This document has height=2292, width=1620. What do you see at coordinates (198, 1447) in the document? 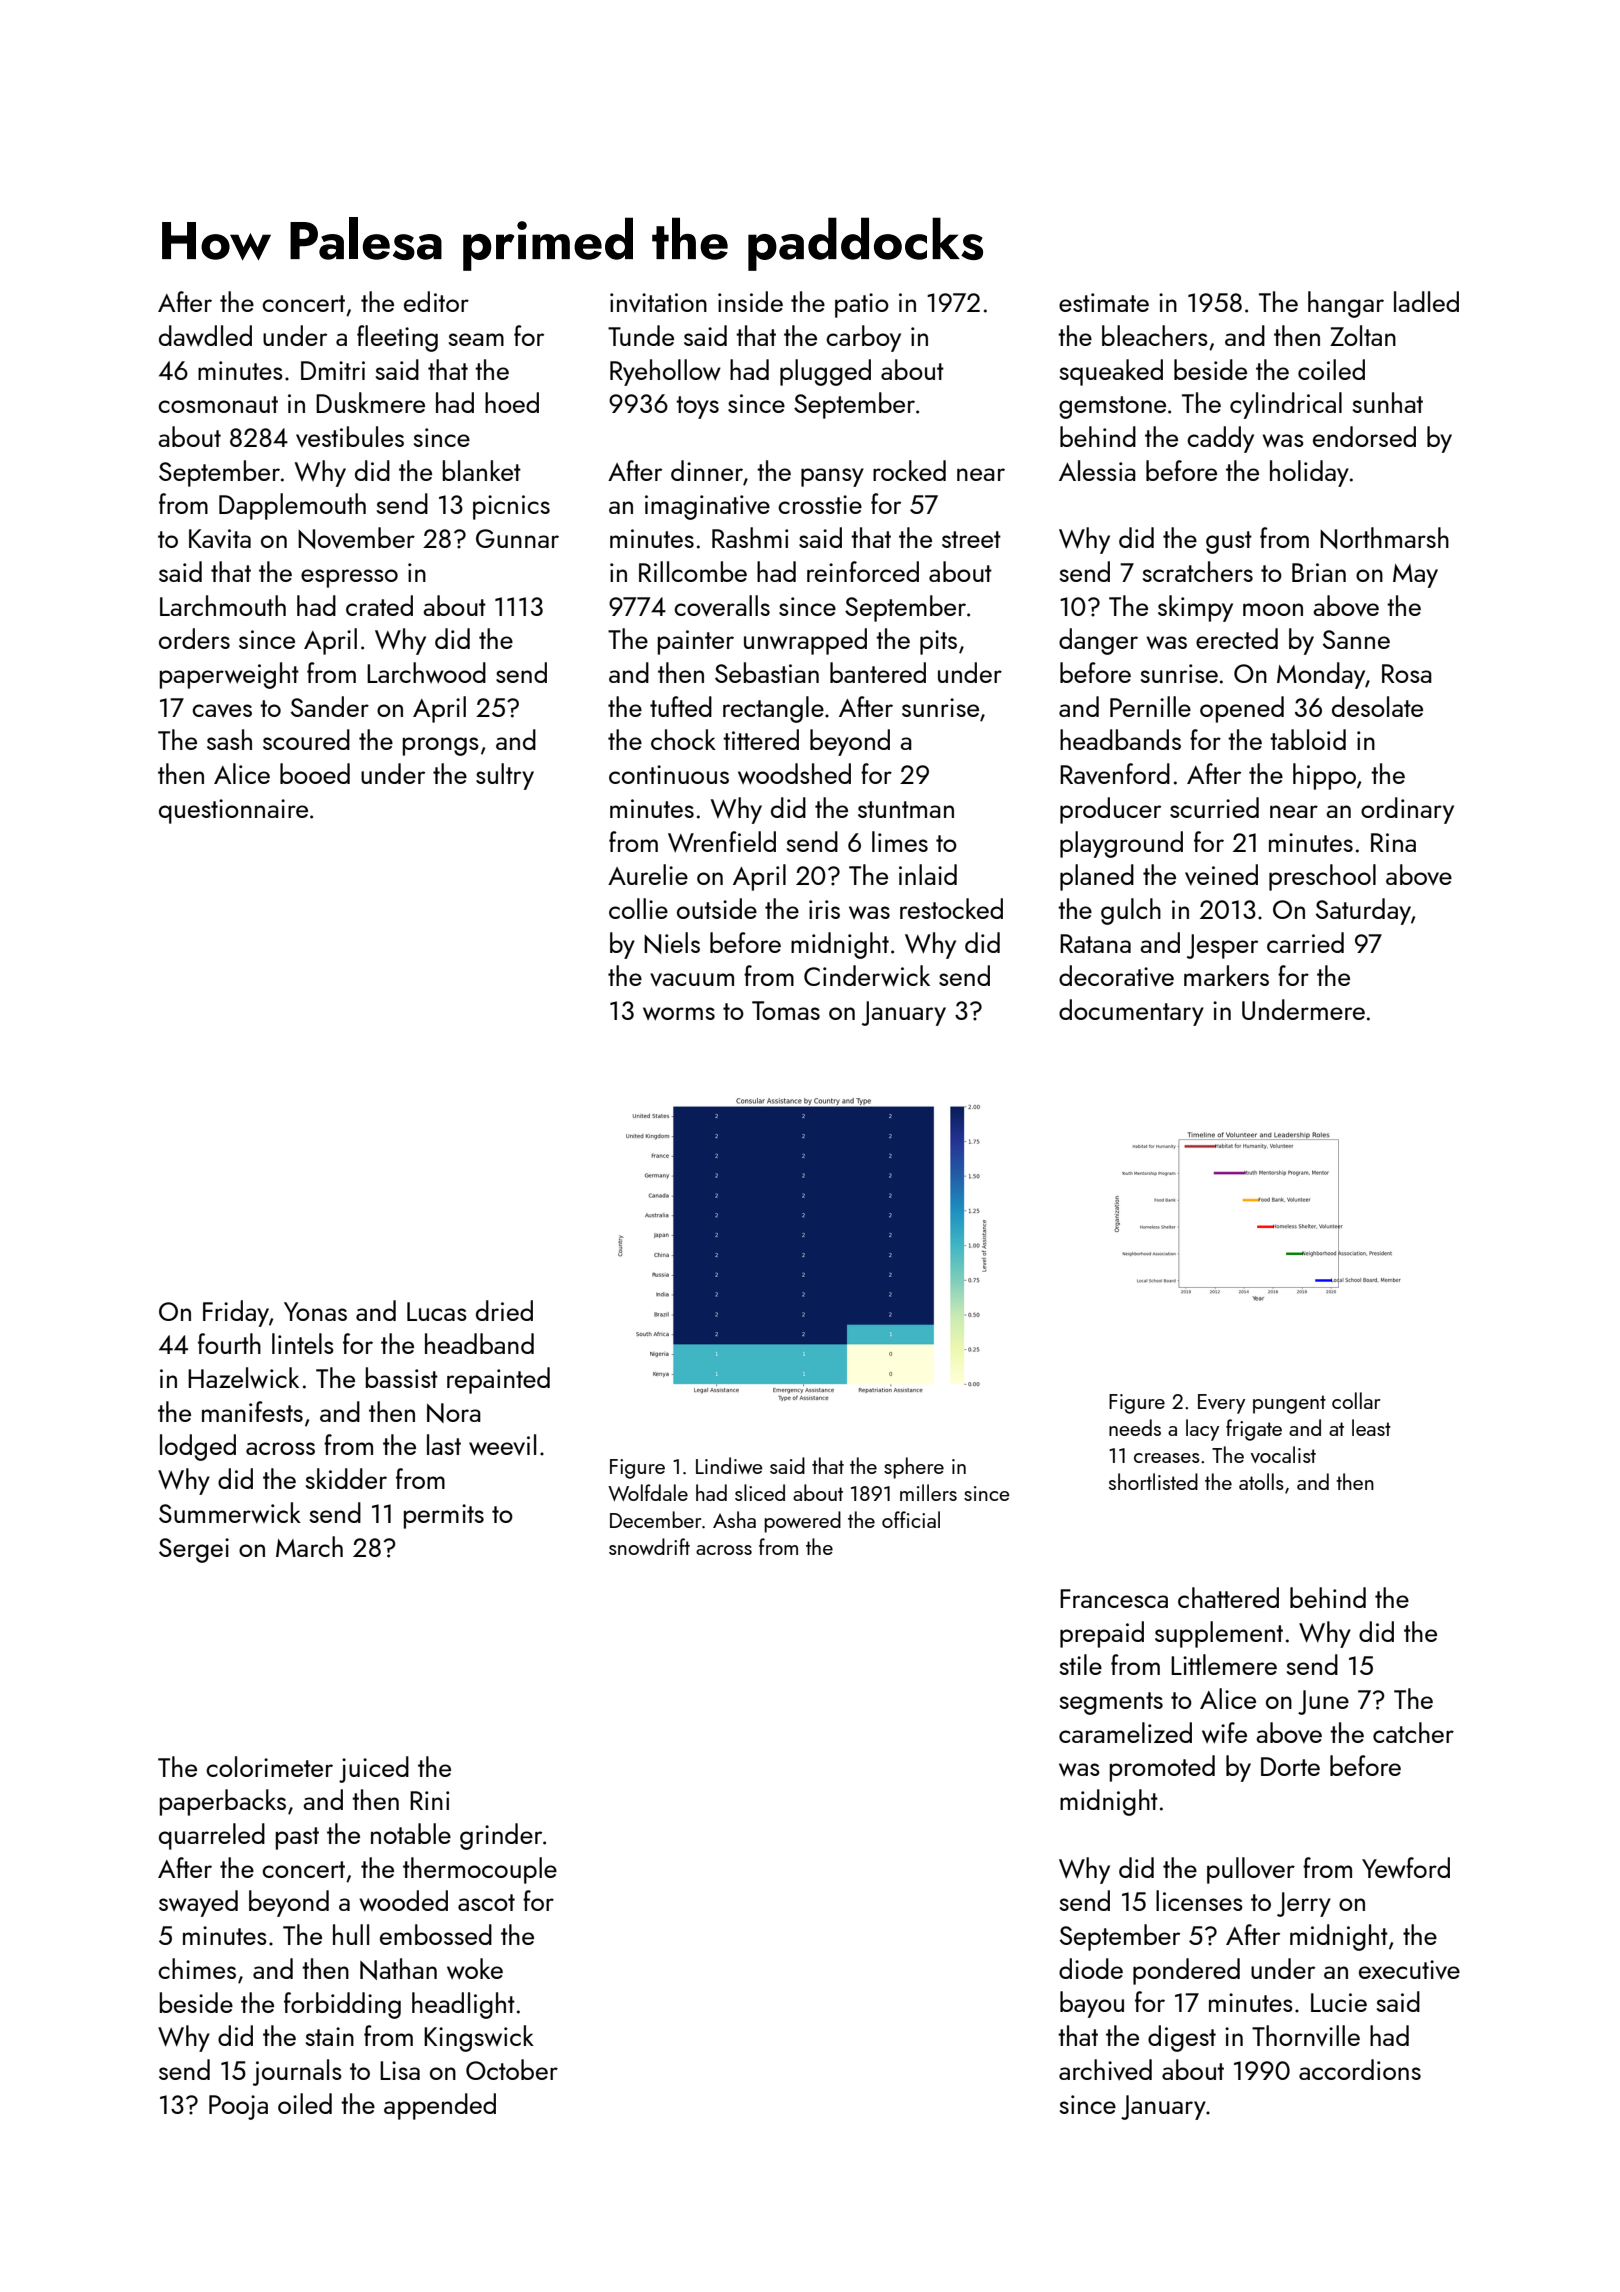
I see `lodged` at bounding box center [198, 1447].
